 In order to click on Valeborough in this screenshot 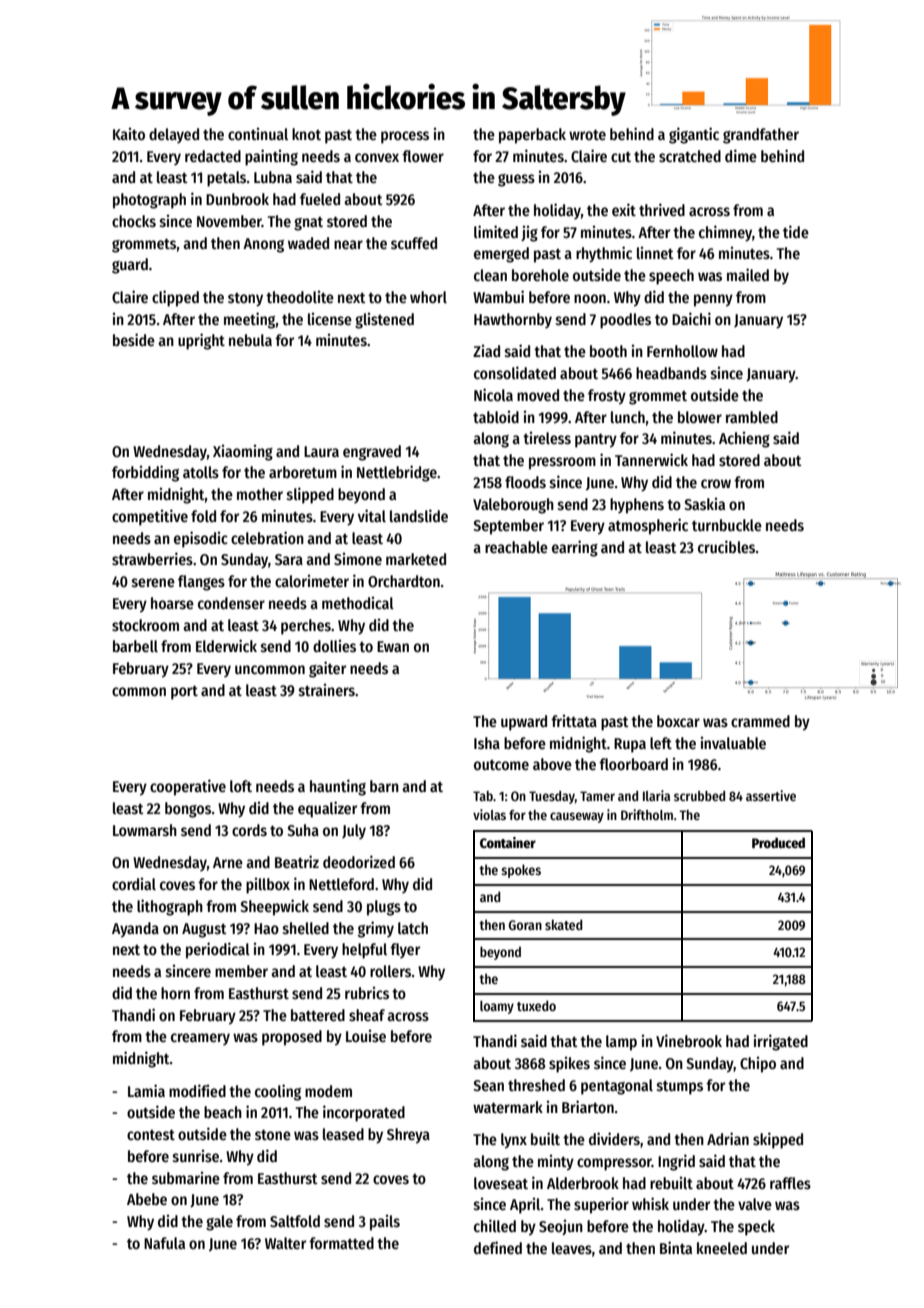, I will do `click(513, 506)`.
